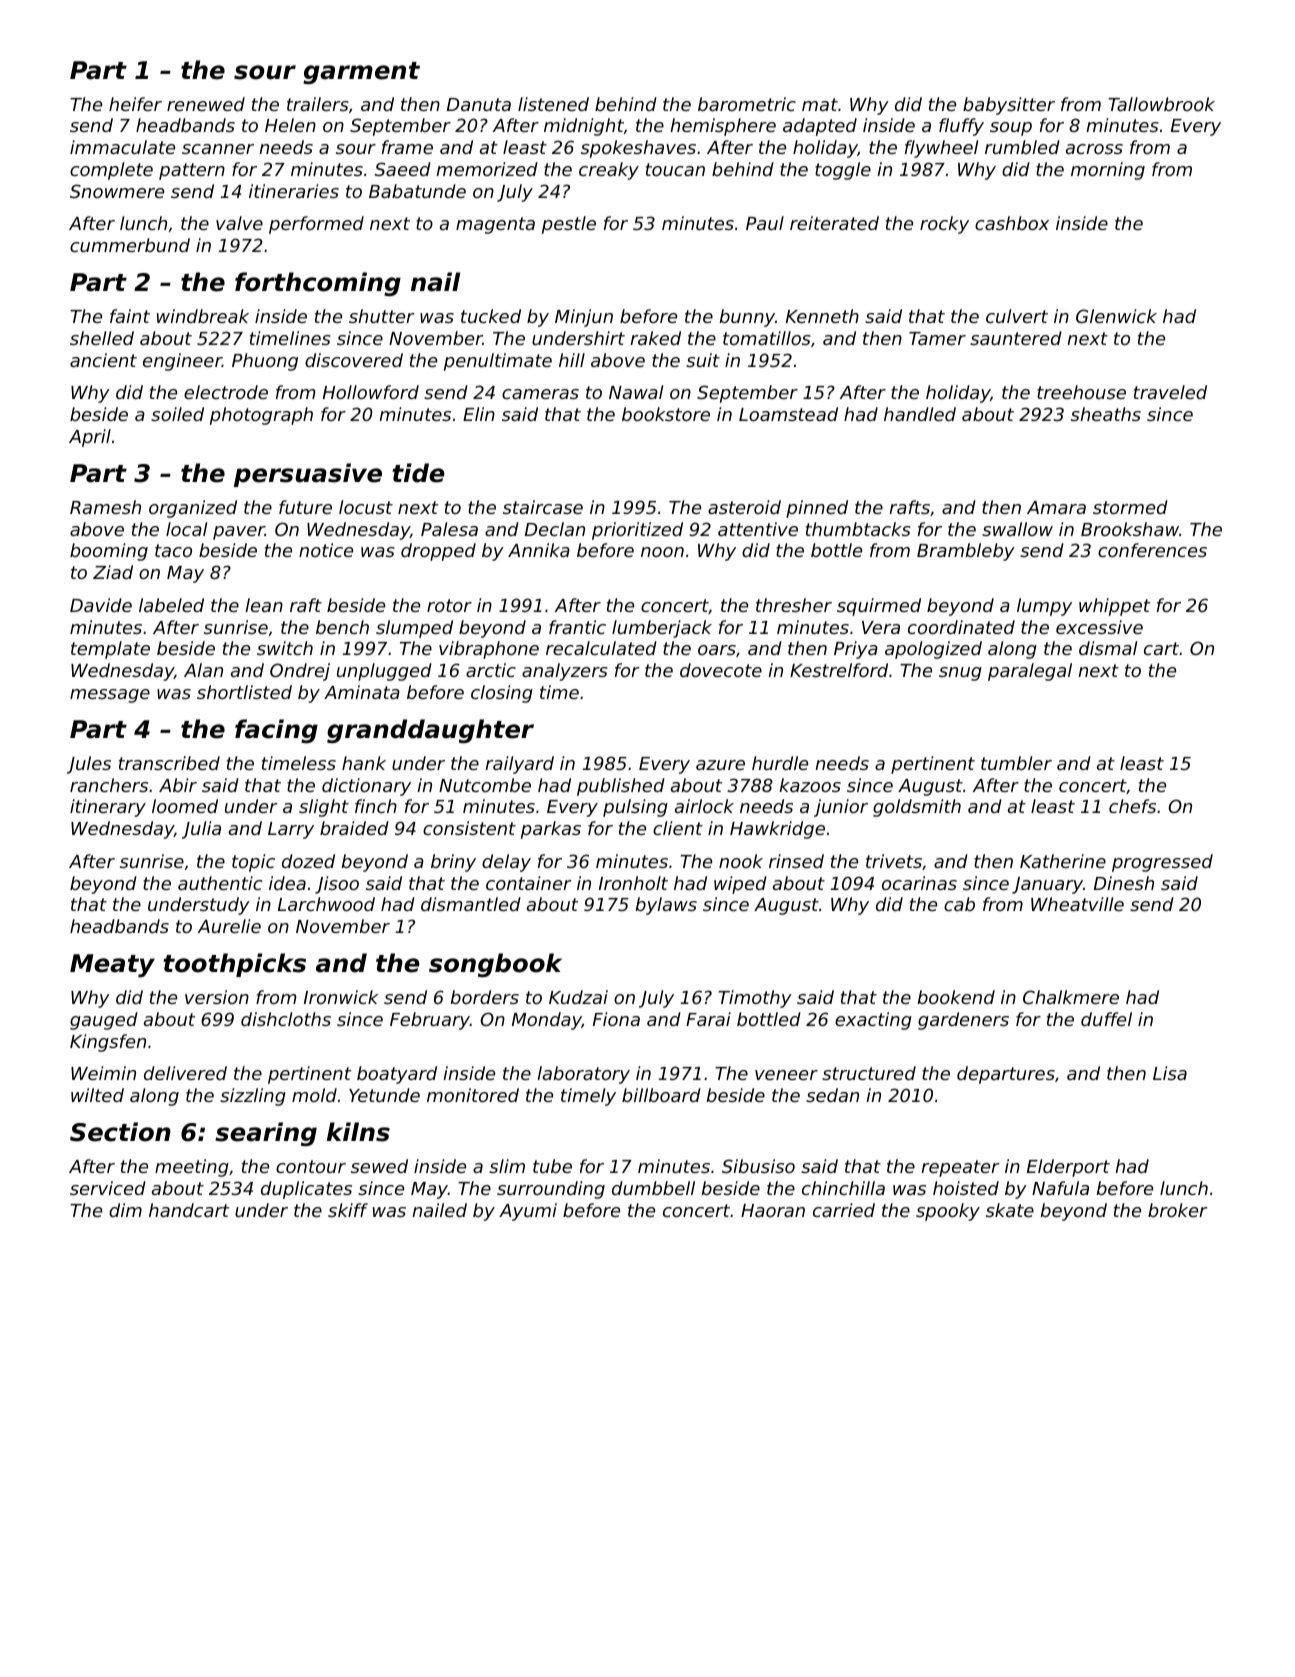 The width and height of the screenshot is (1295, 1677). I want to click on snug, so click(960, 674).
